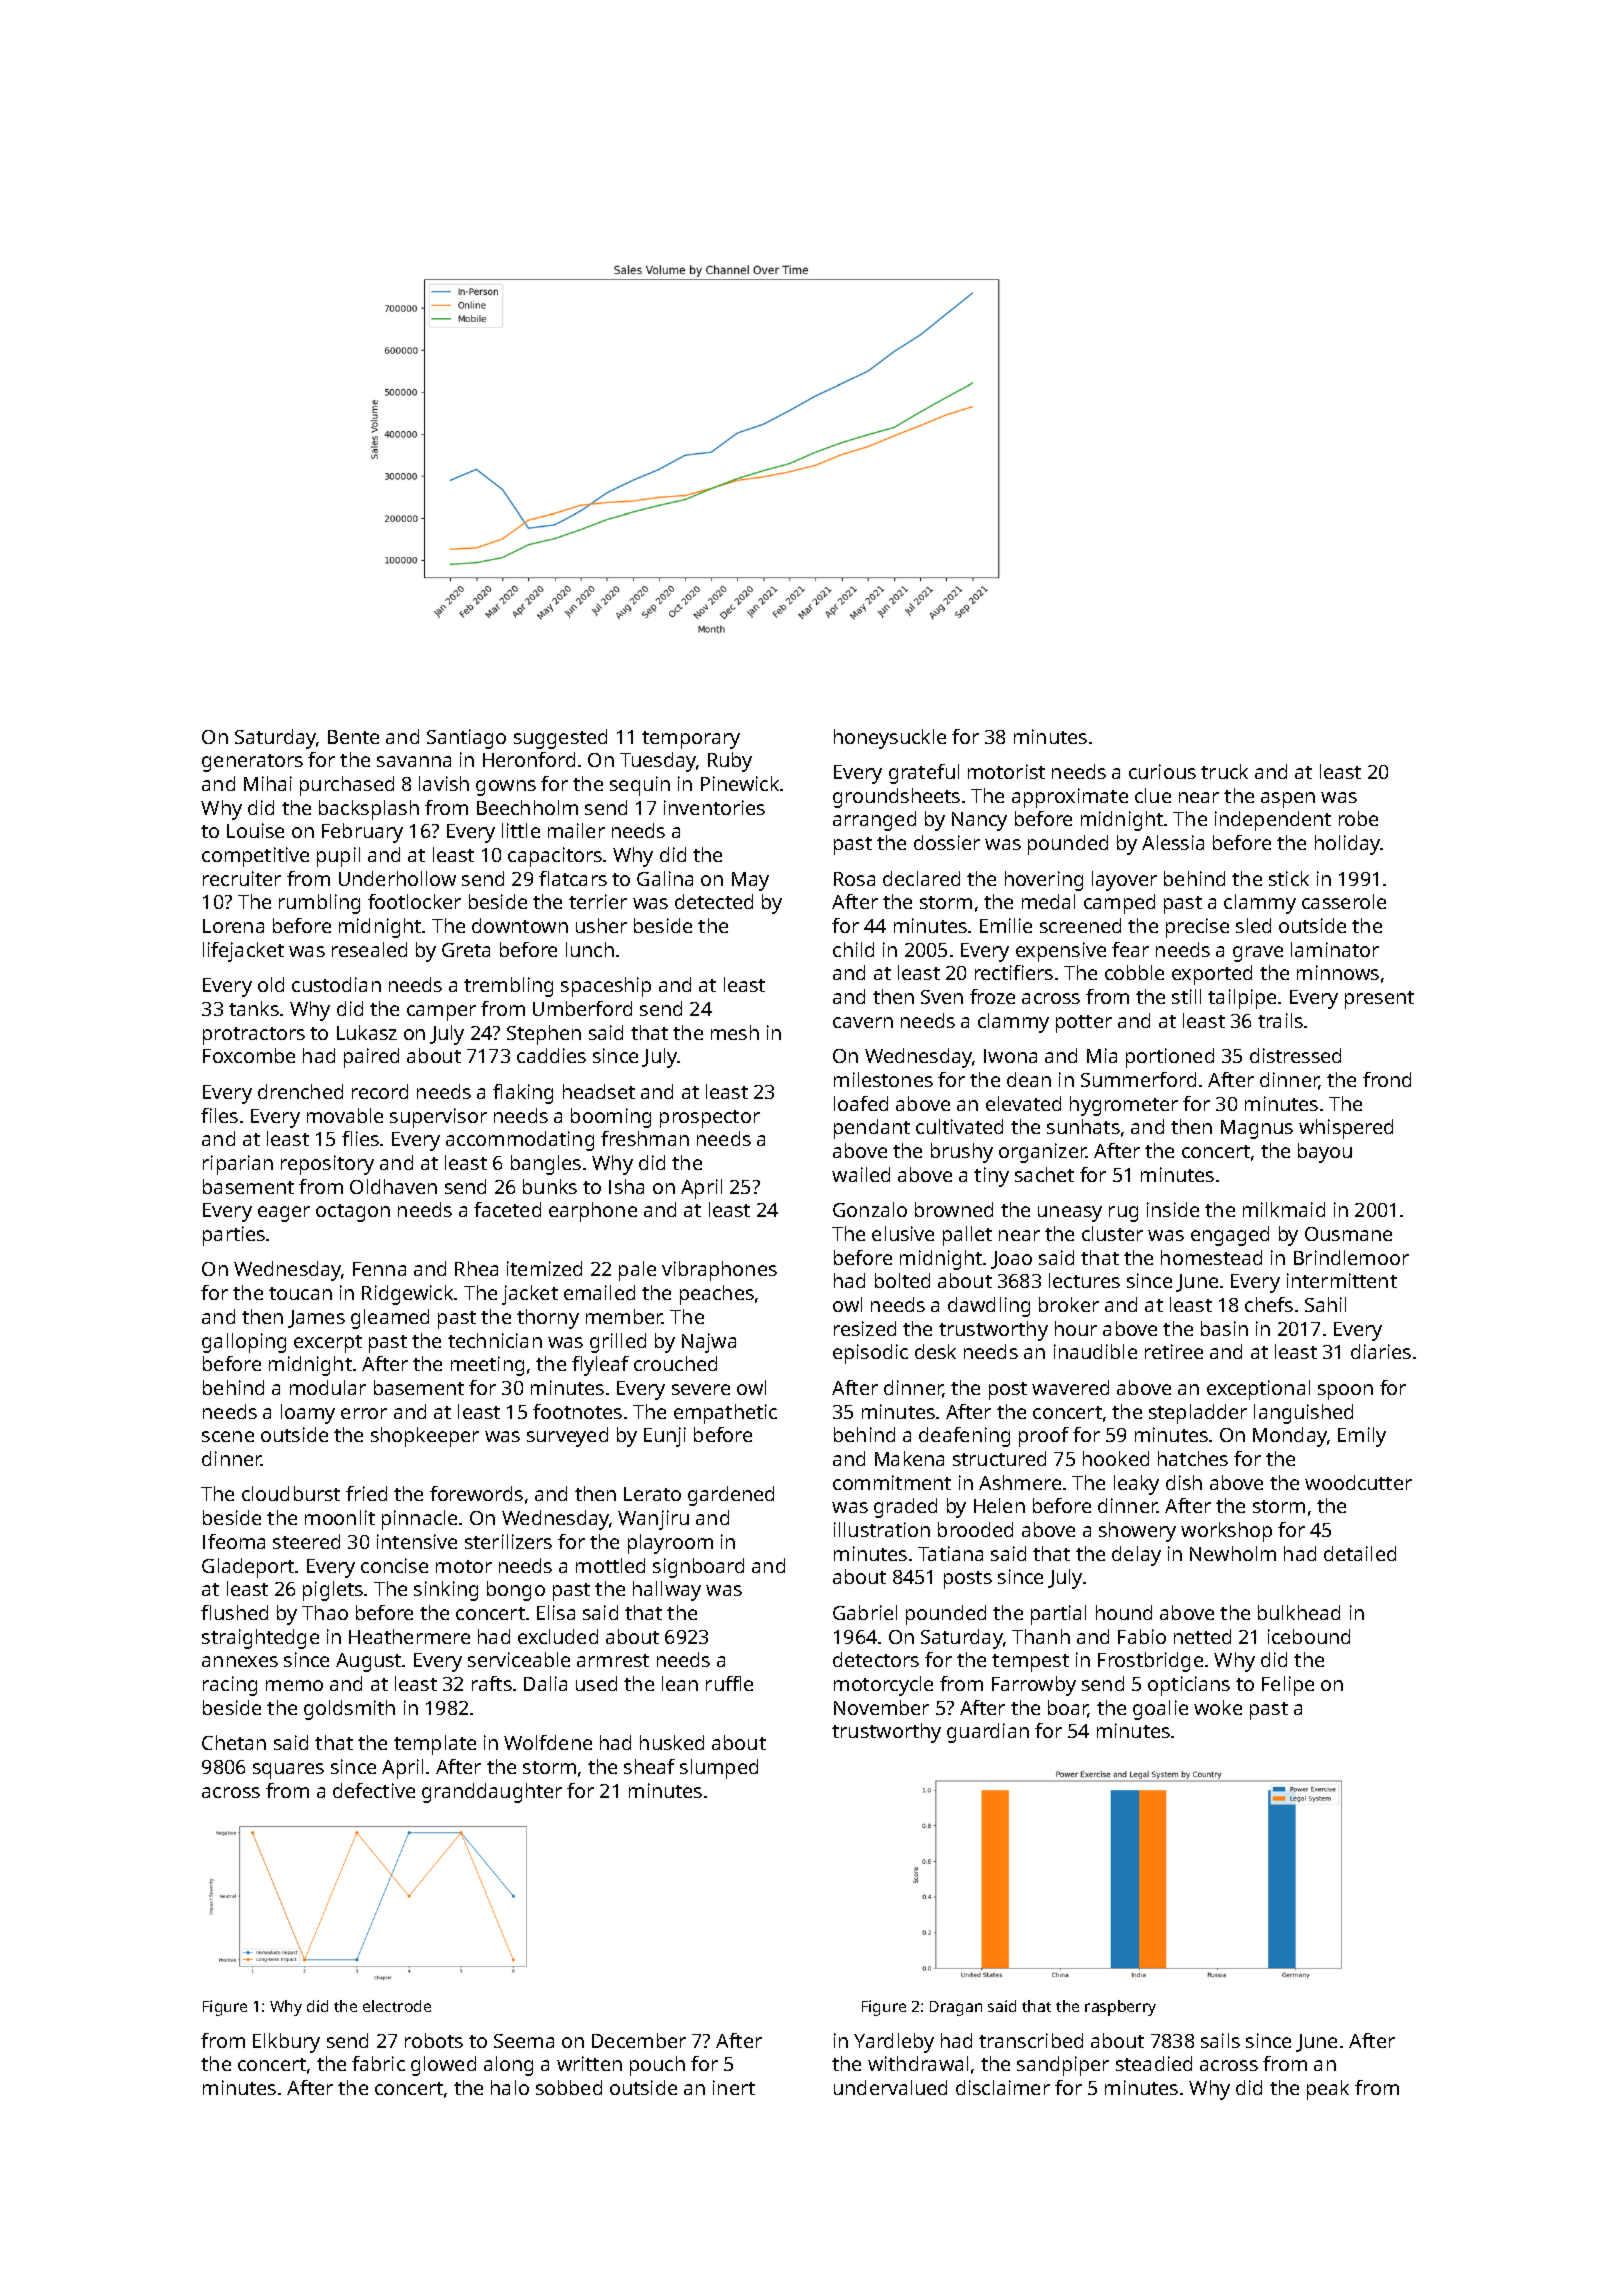  What do you see at coordinates (956, 2008) in the screenshot?
I see `Dragan` at bounding box center [956, 2008].
